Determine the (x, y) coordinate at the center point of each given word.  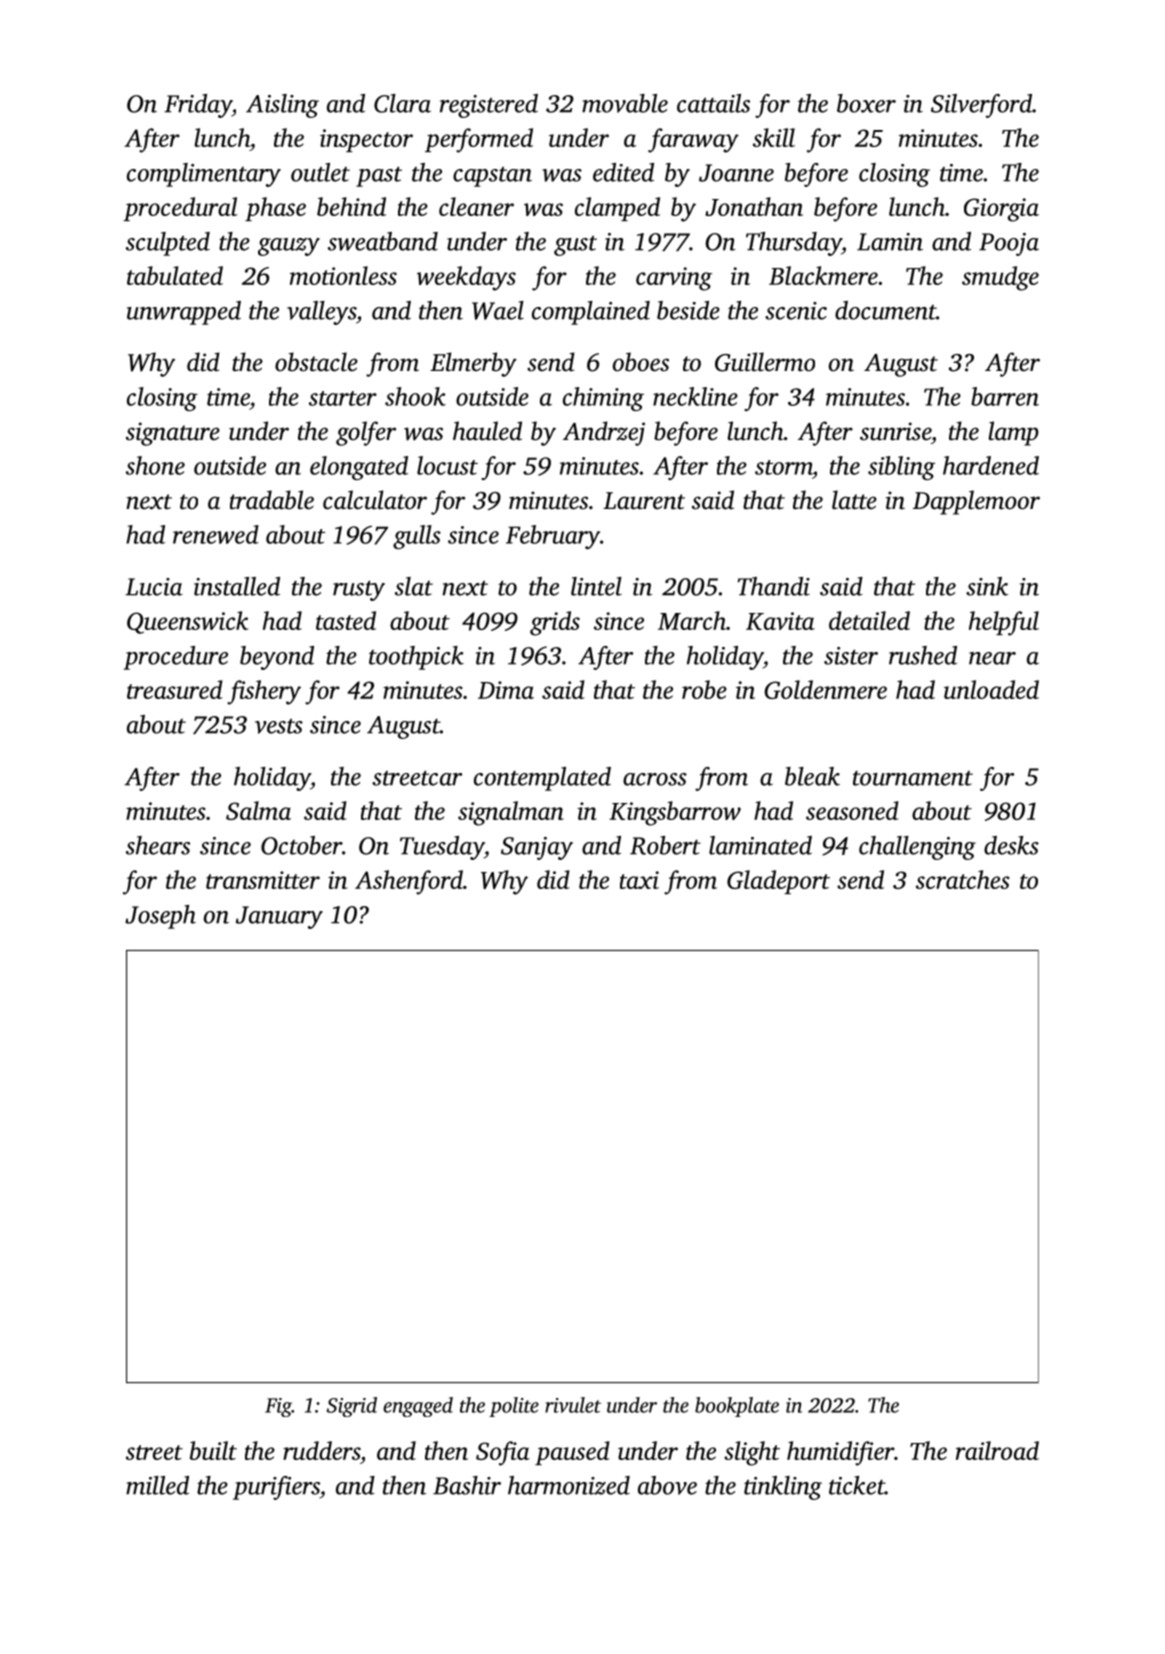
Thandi (774, 586)
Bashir (467, 1485)
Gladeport (778, 882)
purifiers (276, 1488)
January (279, 917)
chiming (603, 399)
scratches (963, 879)
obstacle (316, 362)
